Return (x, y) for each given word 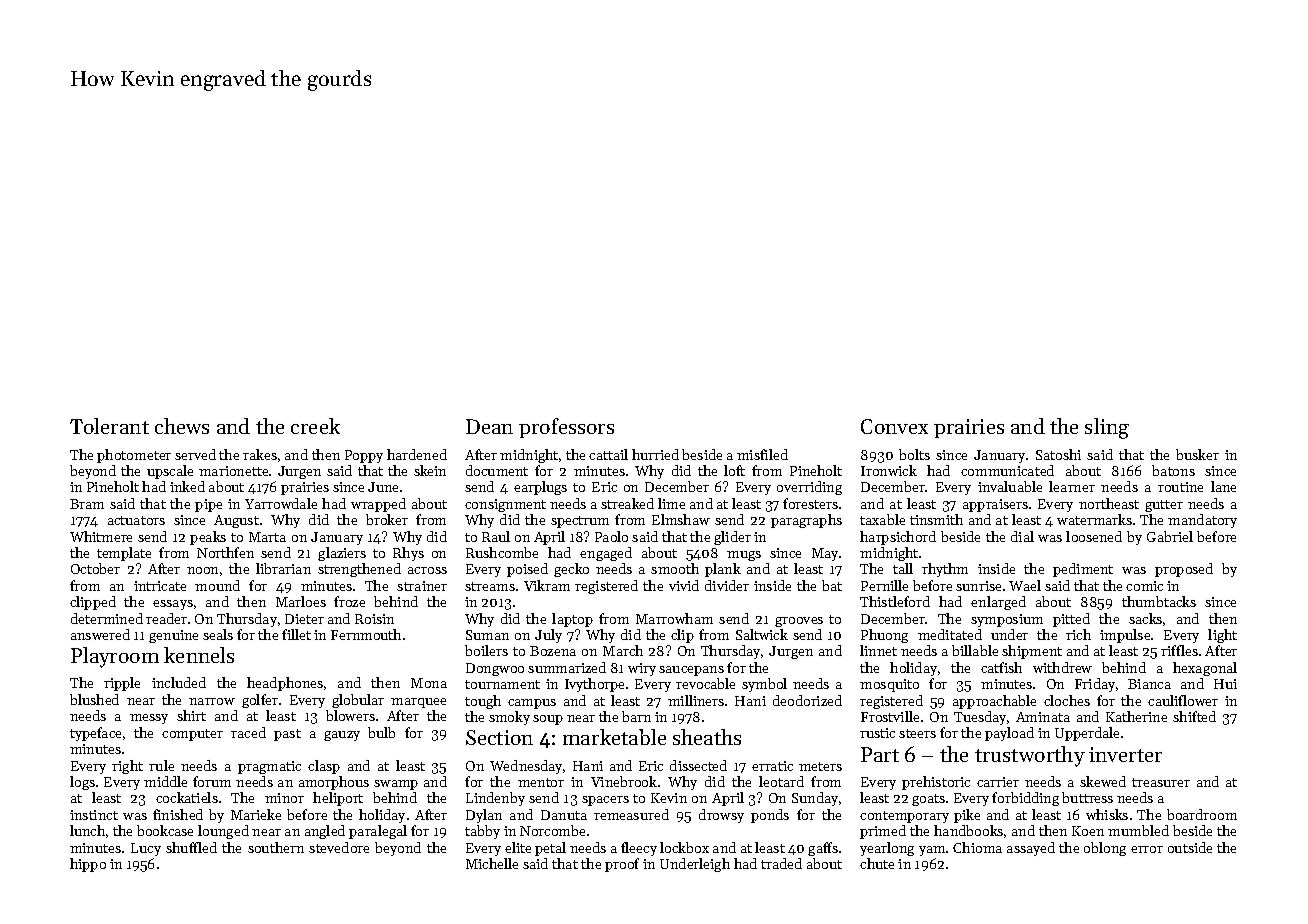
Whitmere (101, 536)
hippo (88, 865)
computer (192, 735)
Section (499, 737)
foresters (810, 503)
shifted (1194, 716)
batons (1173, 470)
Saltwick (762, 634)
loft (734, 470)
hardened (417, 454)
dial (1022, 536)
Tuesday (980, 718)
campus (532, 704)
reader (166, 618)
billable (975, 650)
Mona (429, 683)
